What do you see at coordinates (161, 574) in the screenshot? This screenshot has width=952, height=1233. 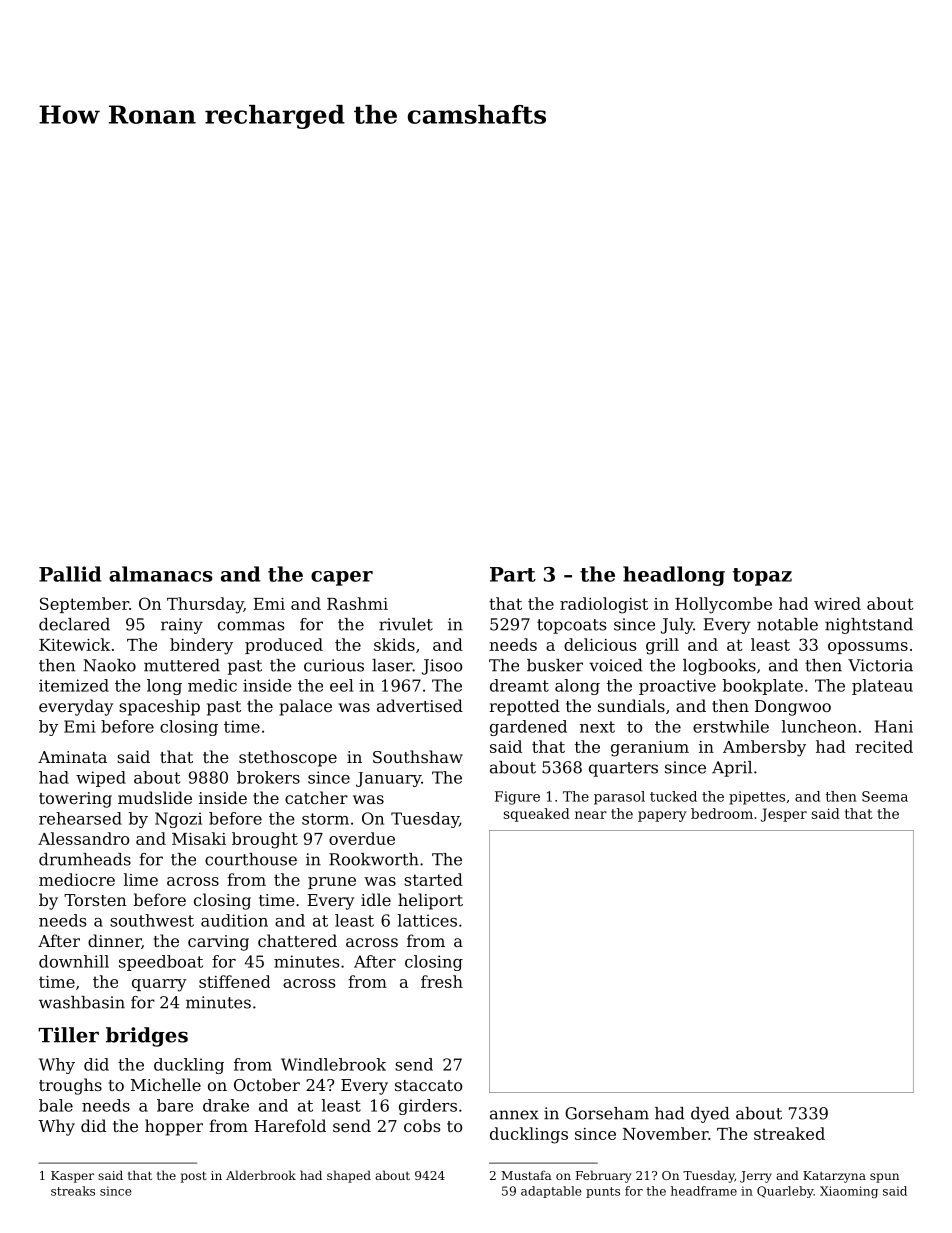 I see `almanacs` at bounding box center [161, 574].
